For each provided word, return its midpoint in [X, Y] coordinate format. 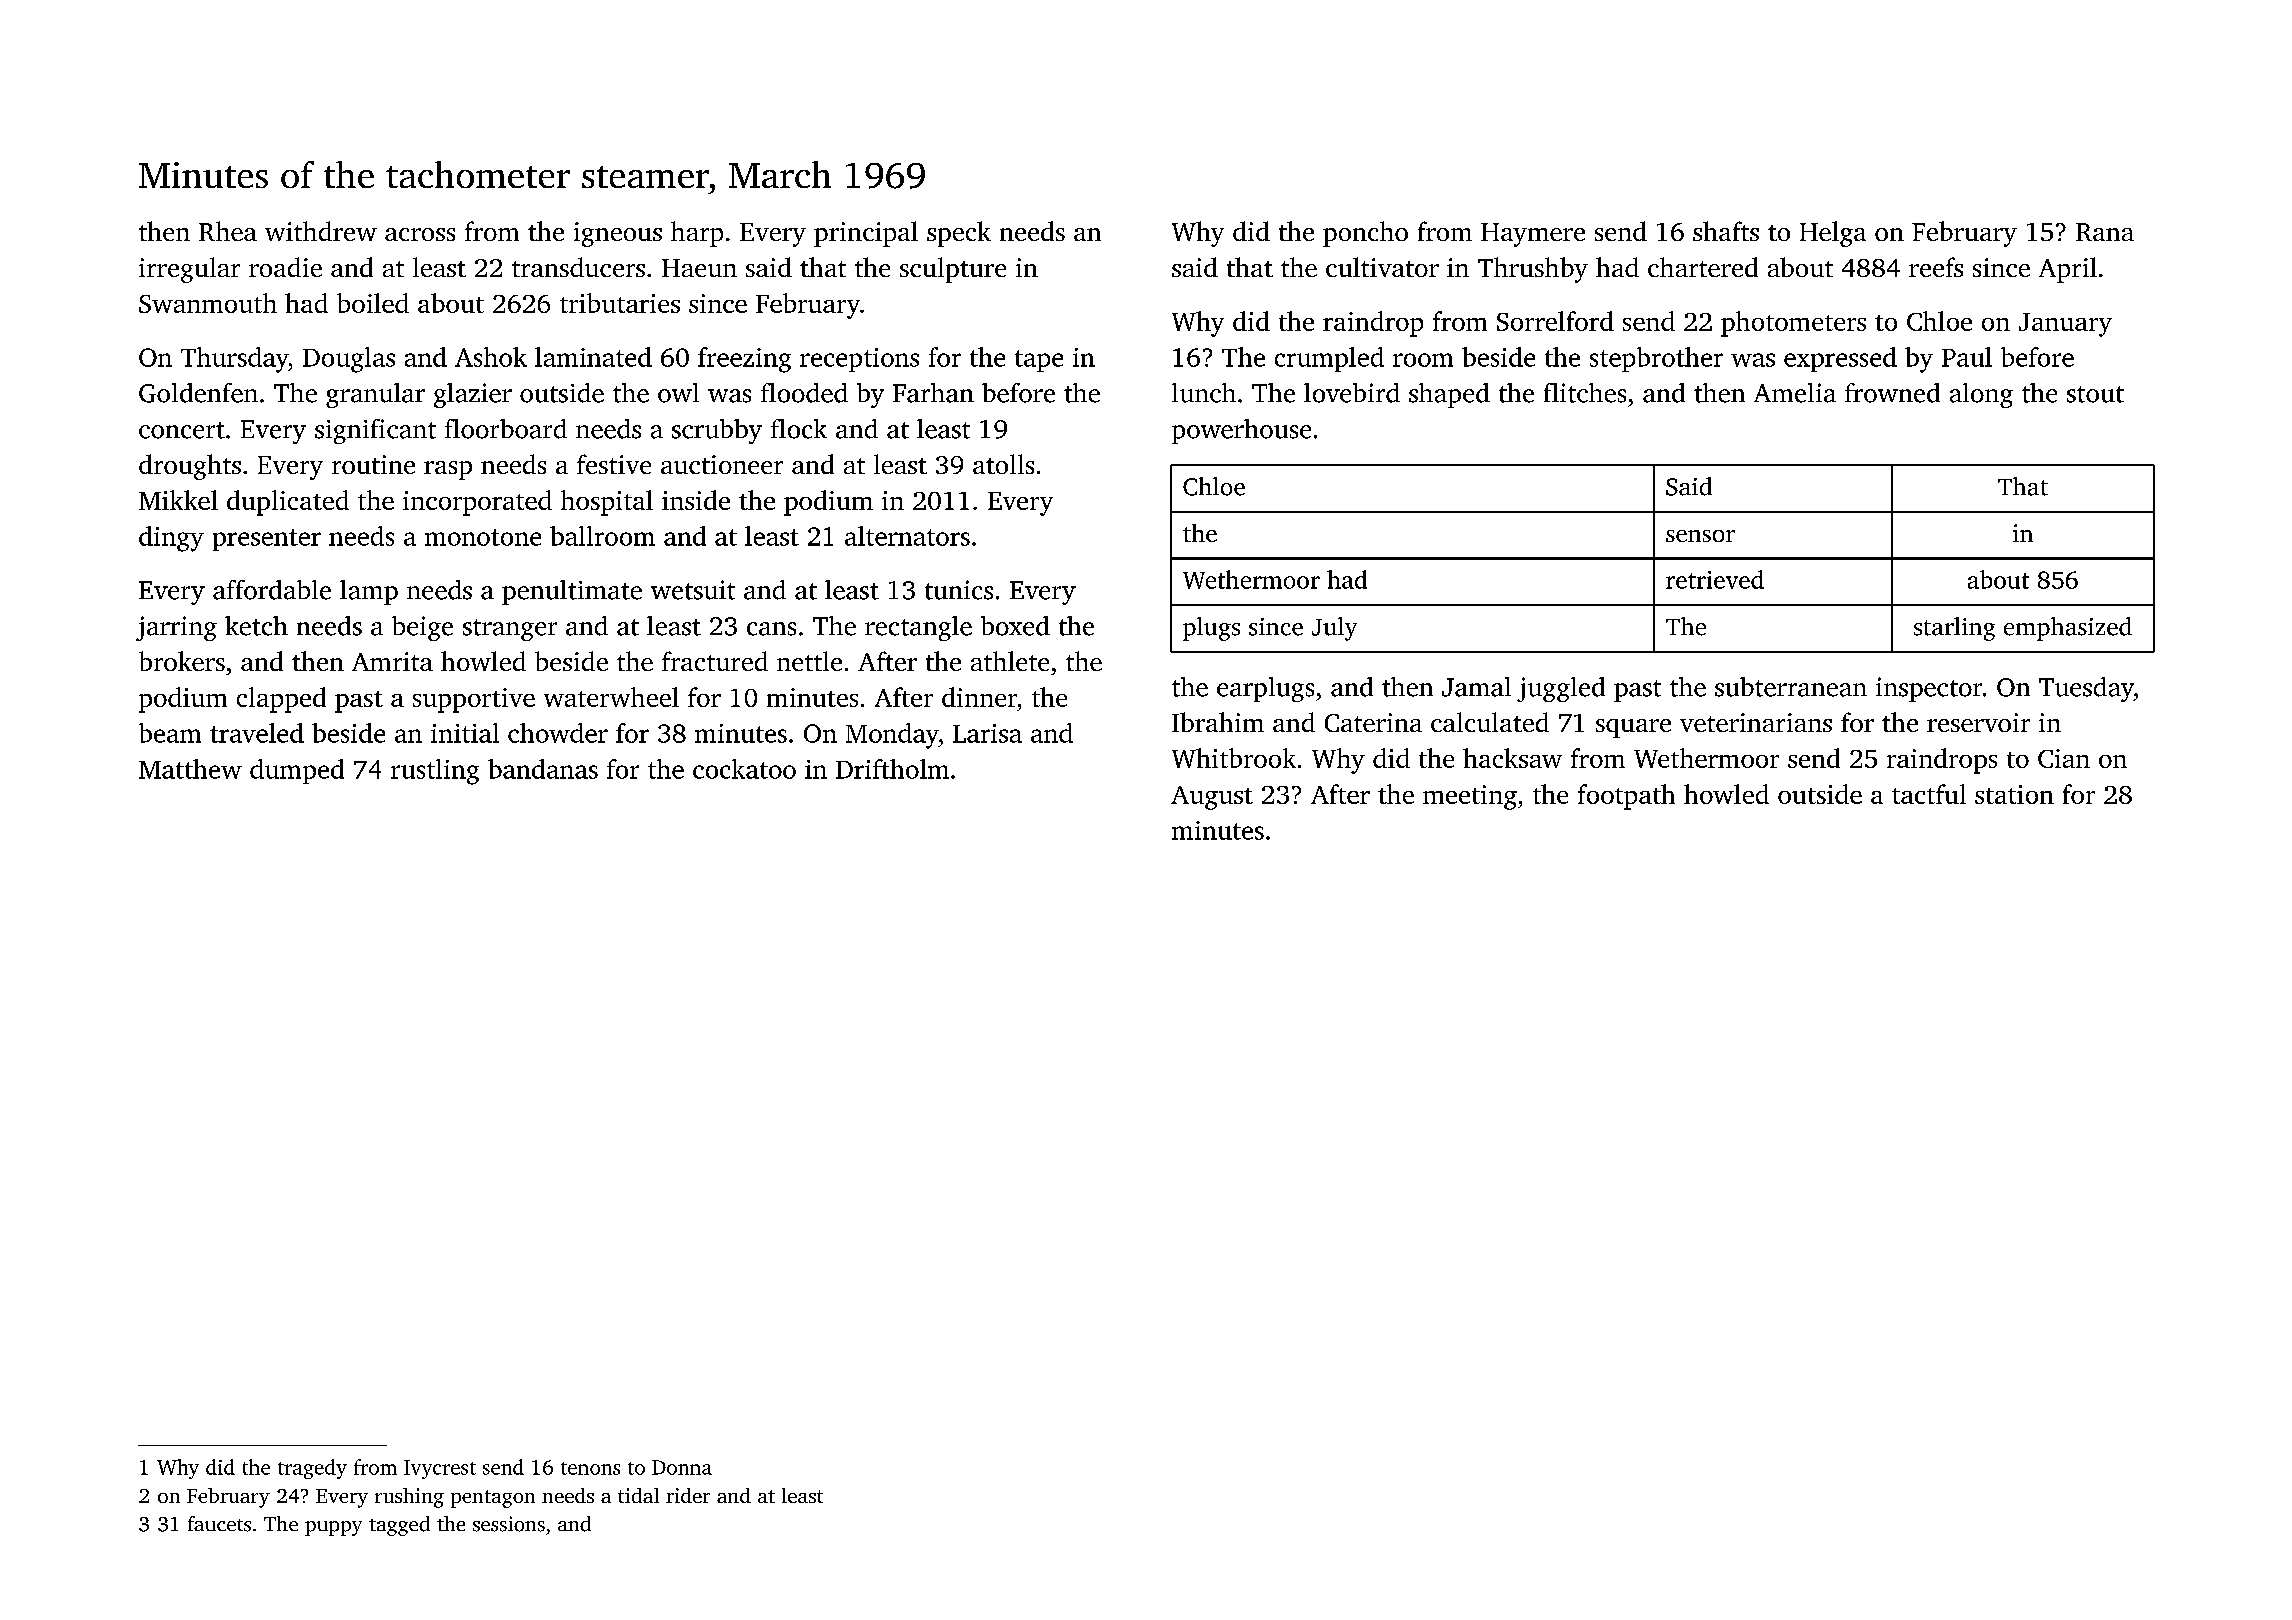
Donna [682, 1467]
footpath [1626, 797]
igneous [618, 234]
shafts [1726, 231]
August [1212, 798]
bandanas [543, 769]
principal [866, 234]
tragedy [312, 1469]
